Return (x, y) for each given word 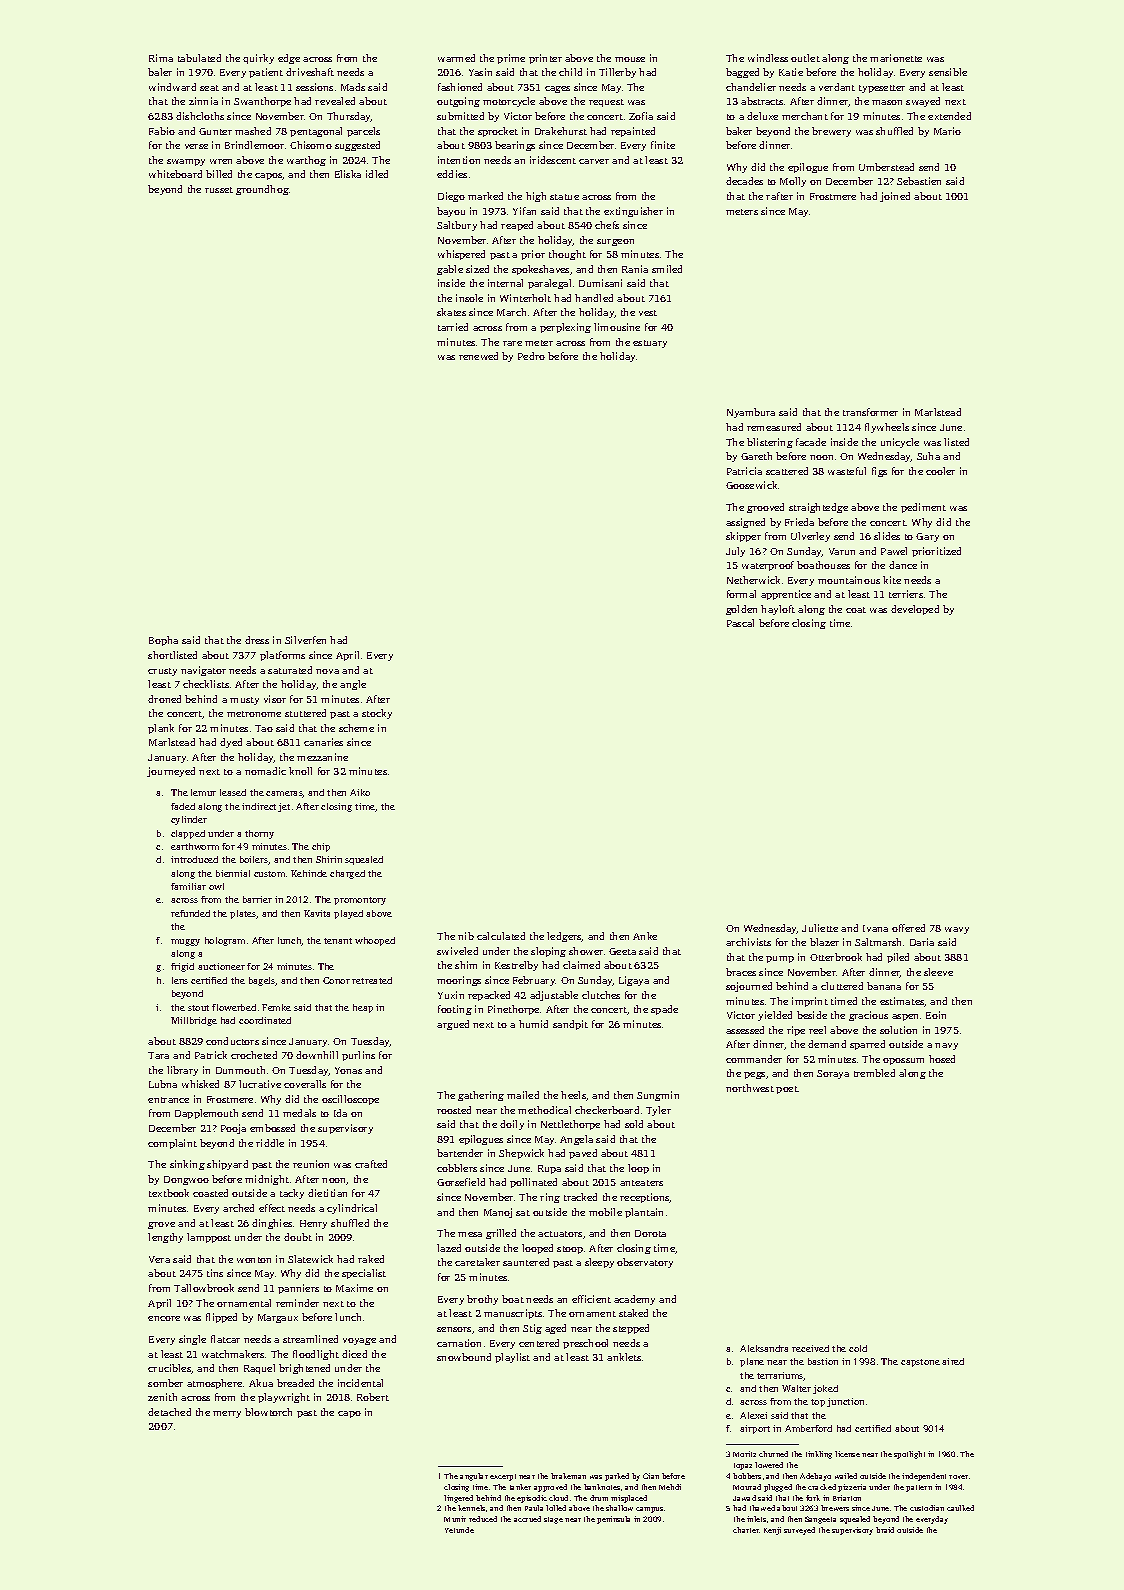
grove (161, 1225)
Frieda (799, 522)
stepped (631, 1329)
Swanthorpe (262, 102)
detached (169, 1412)
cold (858, 1348)
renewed (478, 356)
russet (219, 190)
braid (885, 1530)
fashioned (460, 87)
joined (895, 197)
